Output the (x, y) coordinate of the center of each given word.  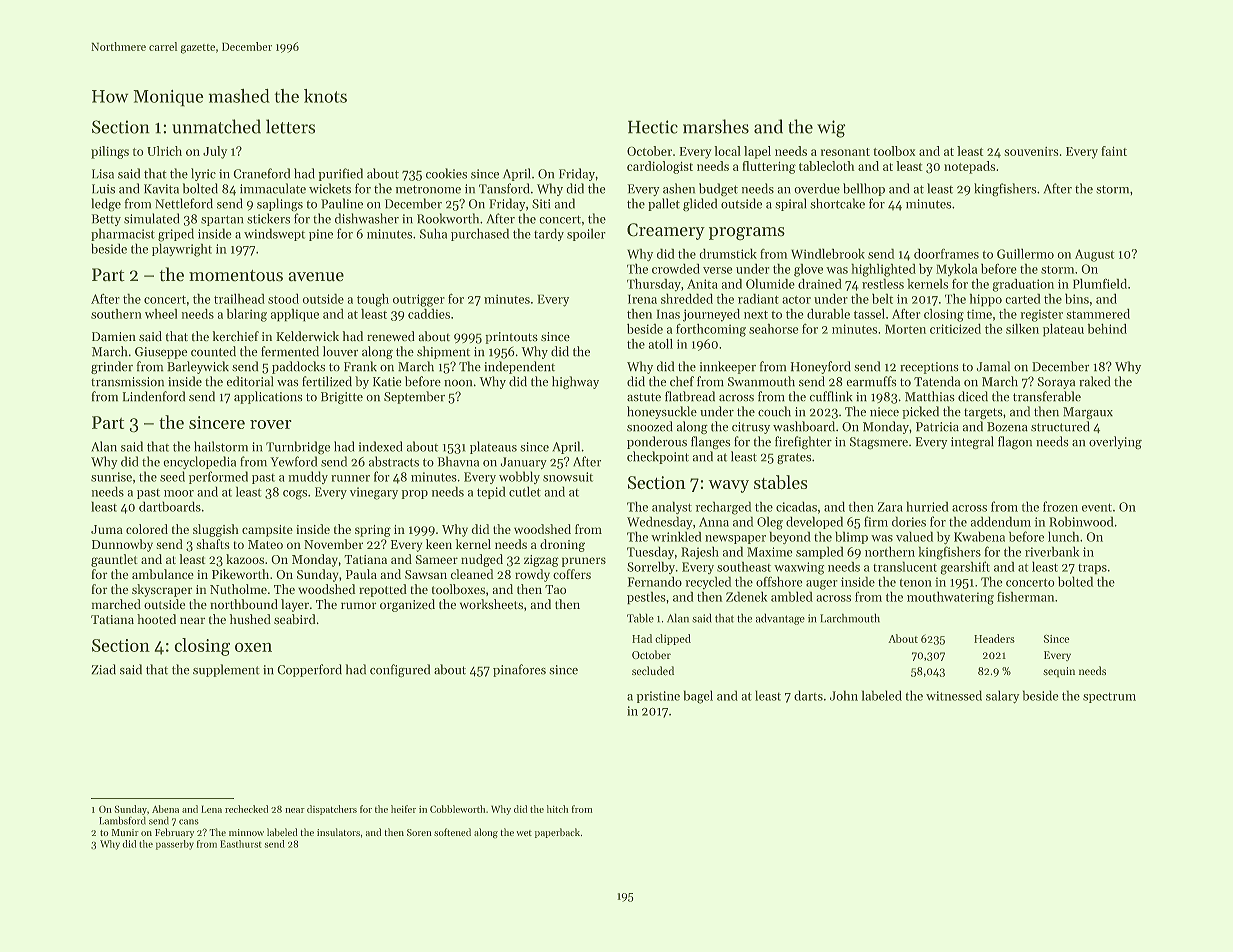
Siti (541, 204)
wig (831, 129)
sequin (1059, 672)
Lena (211, 809)
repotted (383, 590)
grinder (112, 367)
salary (1002, 696)
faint (1114, 151)
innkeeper (728, 367)
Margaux (1088, 413)
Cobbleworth (457, 809)
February (174, 833)
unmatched (216, 126)
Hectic (653, 127)
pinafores (519, 670)
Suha (433, 233)
